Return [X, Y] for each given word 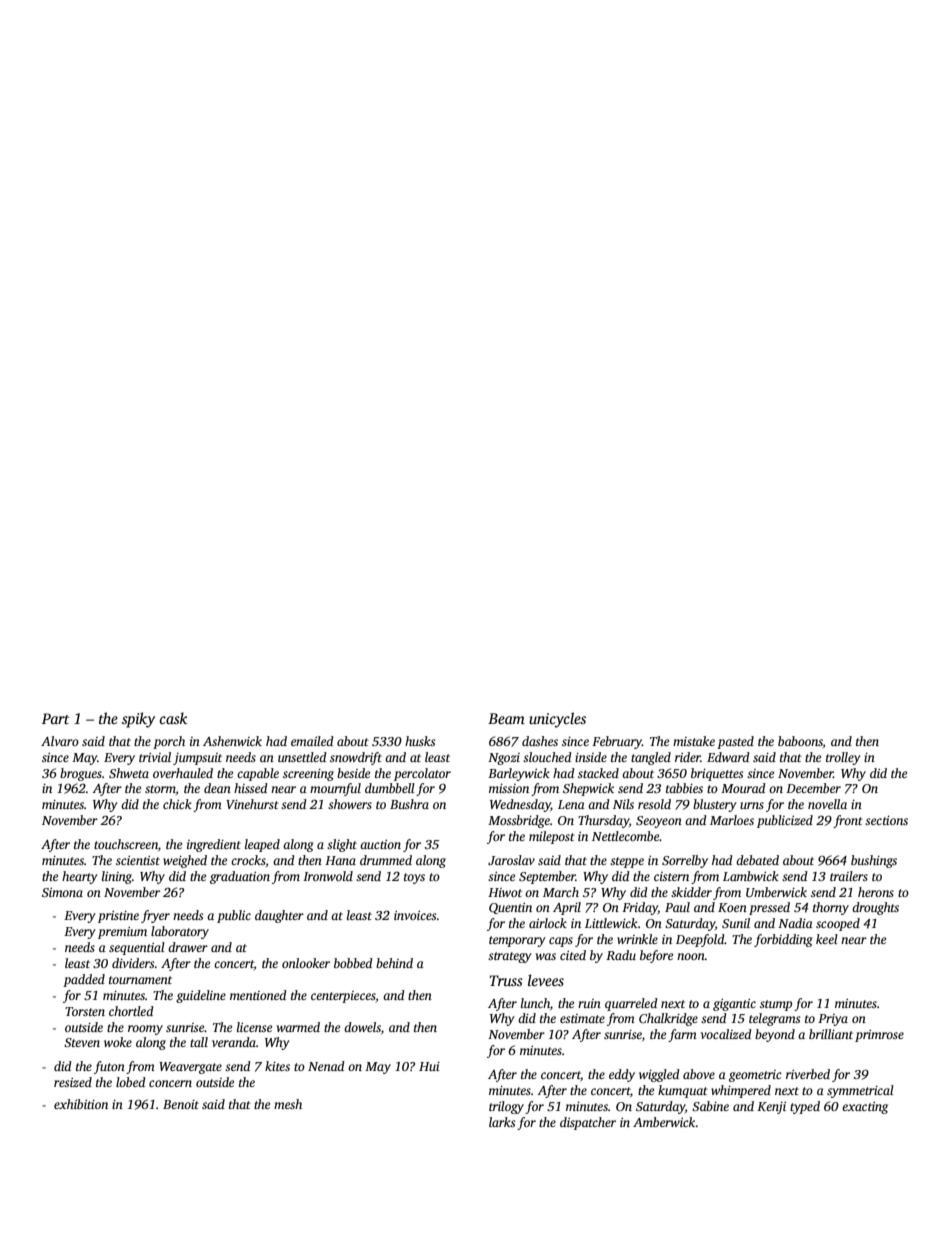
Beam [506, 718]
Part [55, 718]
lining [117, 877]
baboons [800, 741]
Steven [82, 1042]
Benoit [181, 1104]
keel [827, 939]
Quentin [510, 908]
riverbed [808, 1074]
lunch [535, 1003]
